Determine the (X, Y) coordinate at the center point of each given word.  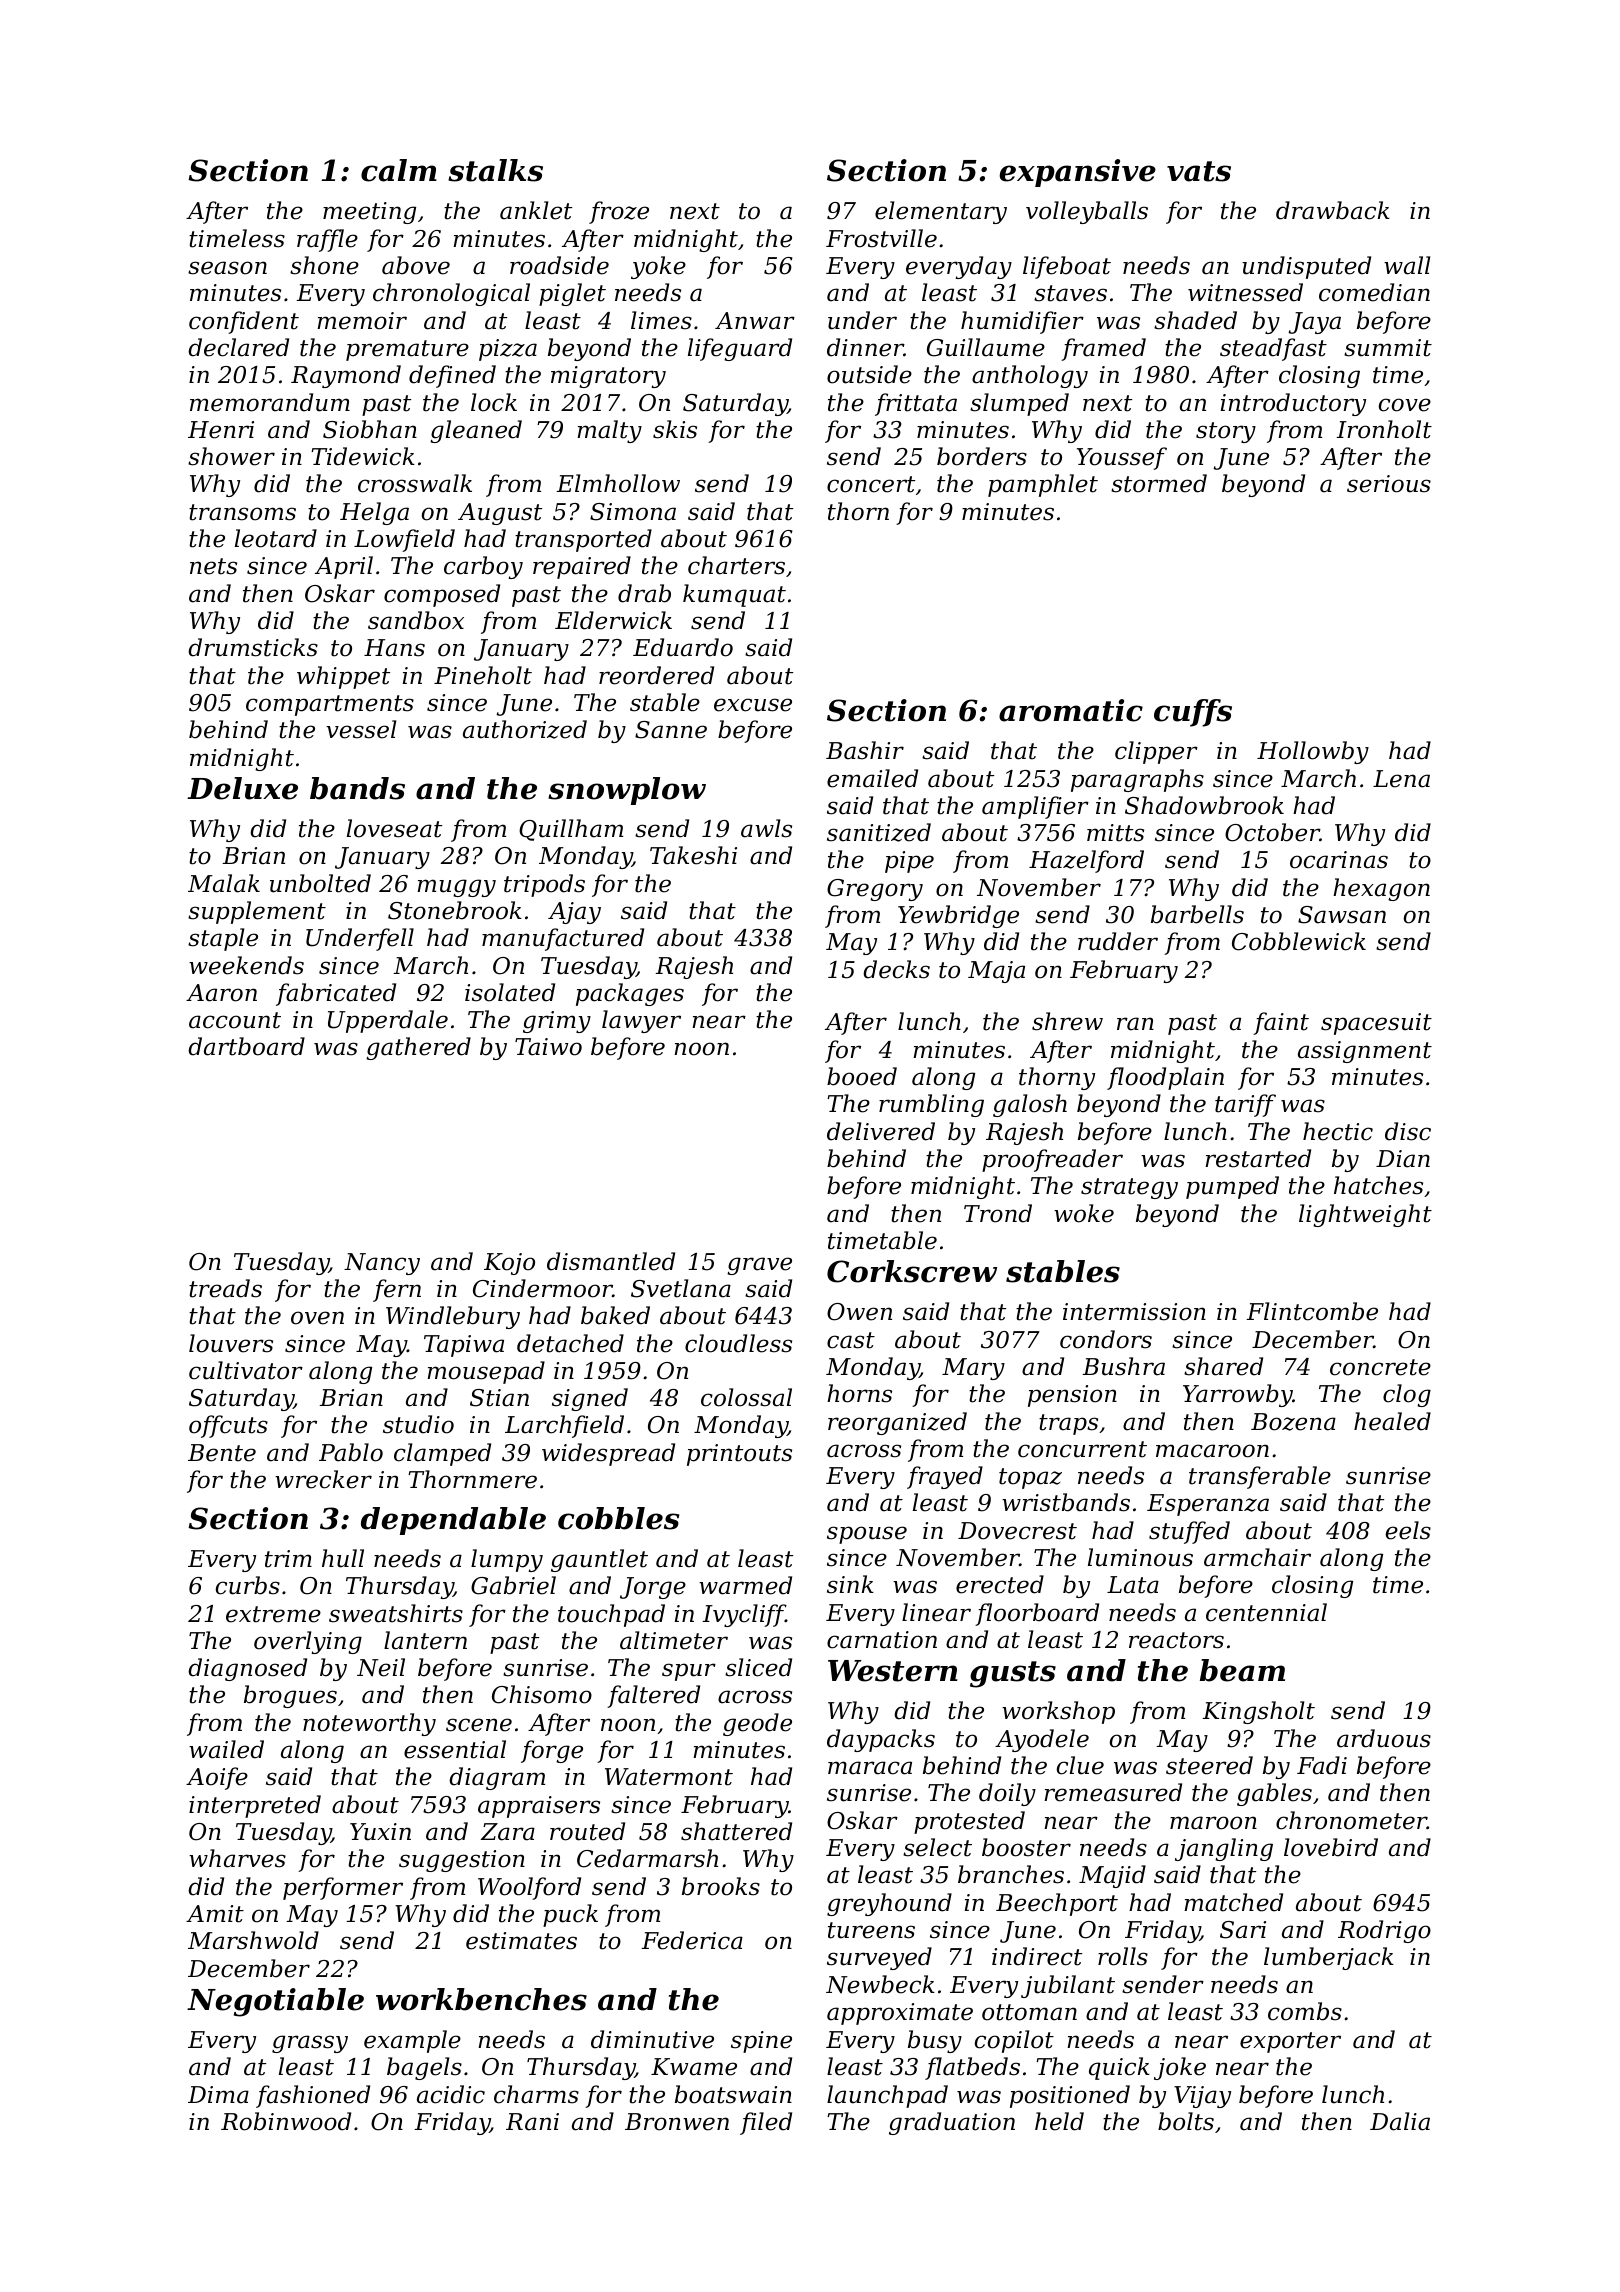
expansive (1077, 173)
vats (1199, 171)
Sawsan (1342, 915)
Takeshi (693, 855)
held (1059, 2121)
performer (343, 1888)
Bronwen (677, 2122)
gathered (418, 1048)
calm (399, 170)
